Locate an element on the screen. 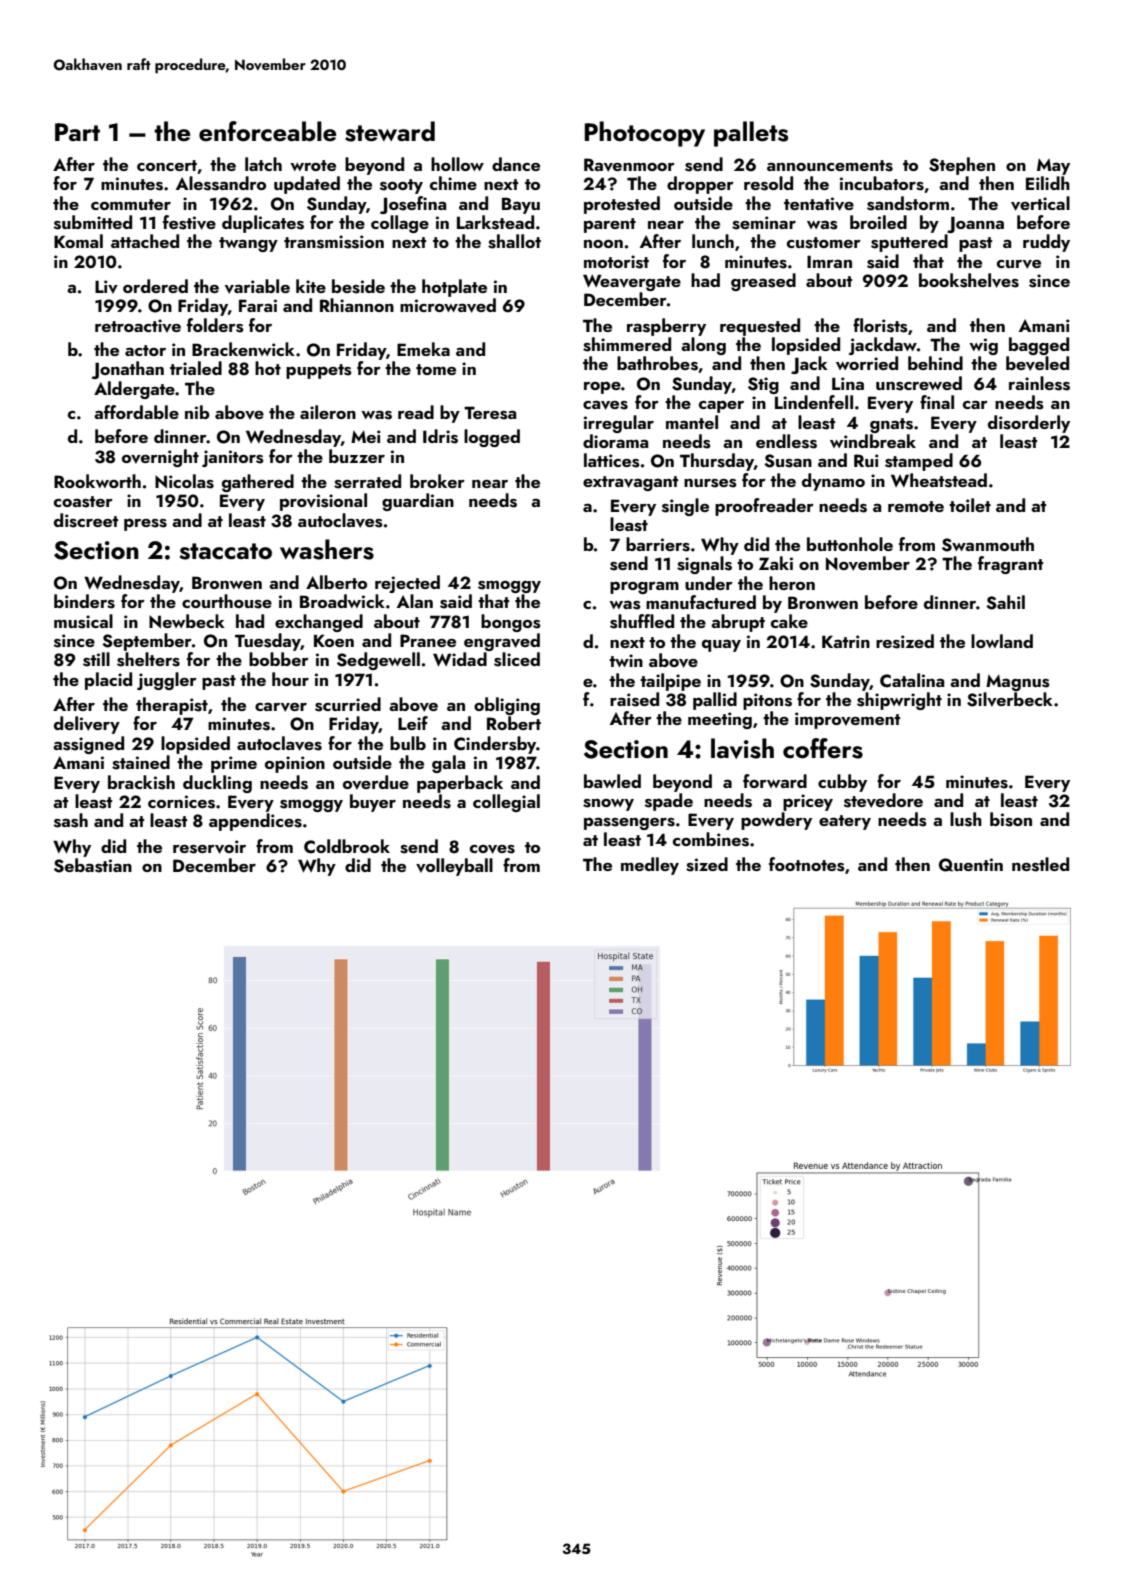  Robert is located at coordinates (514, 723).
